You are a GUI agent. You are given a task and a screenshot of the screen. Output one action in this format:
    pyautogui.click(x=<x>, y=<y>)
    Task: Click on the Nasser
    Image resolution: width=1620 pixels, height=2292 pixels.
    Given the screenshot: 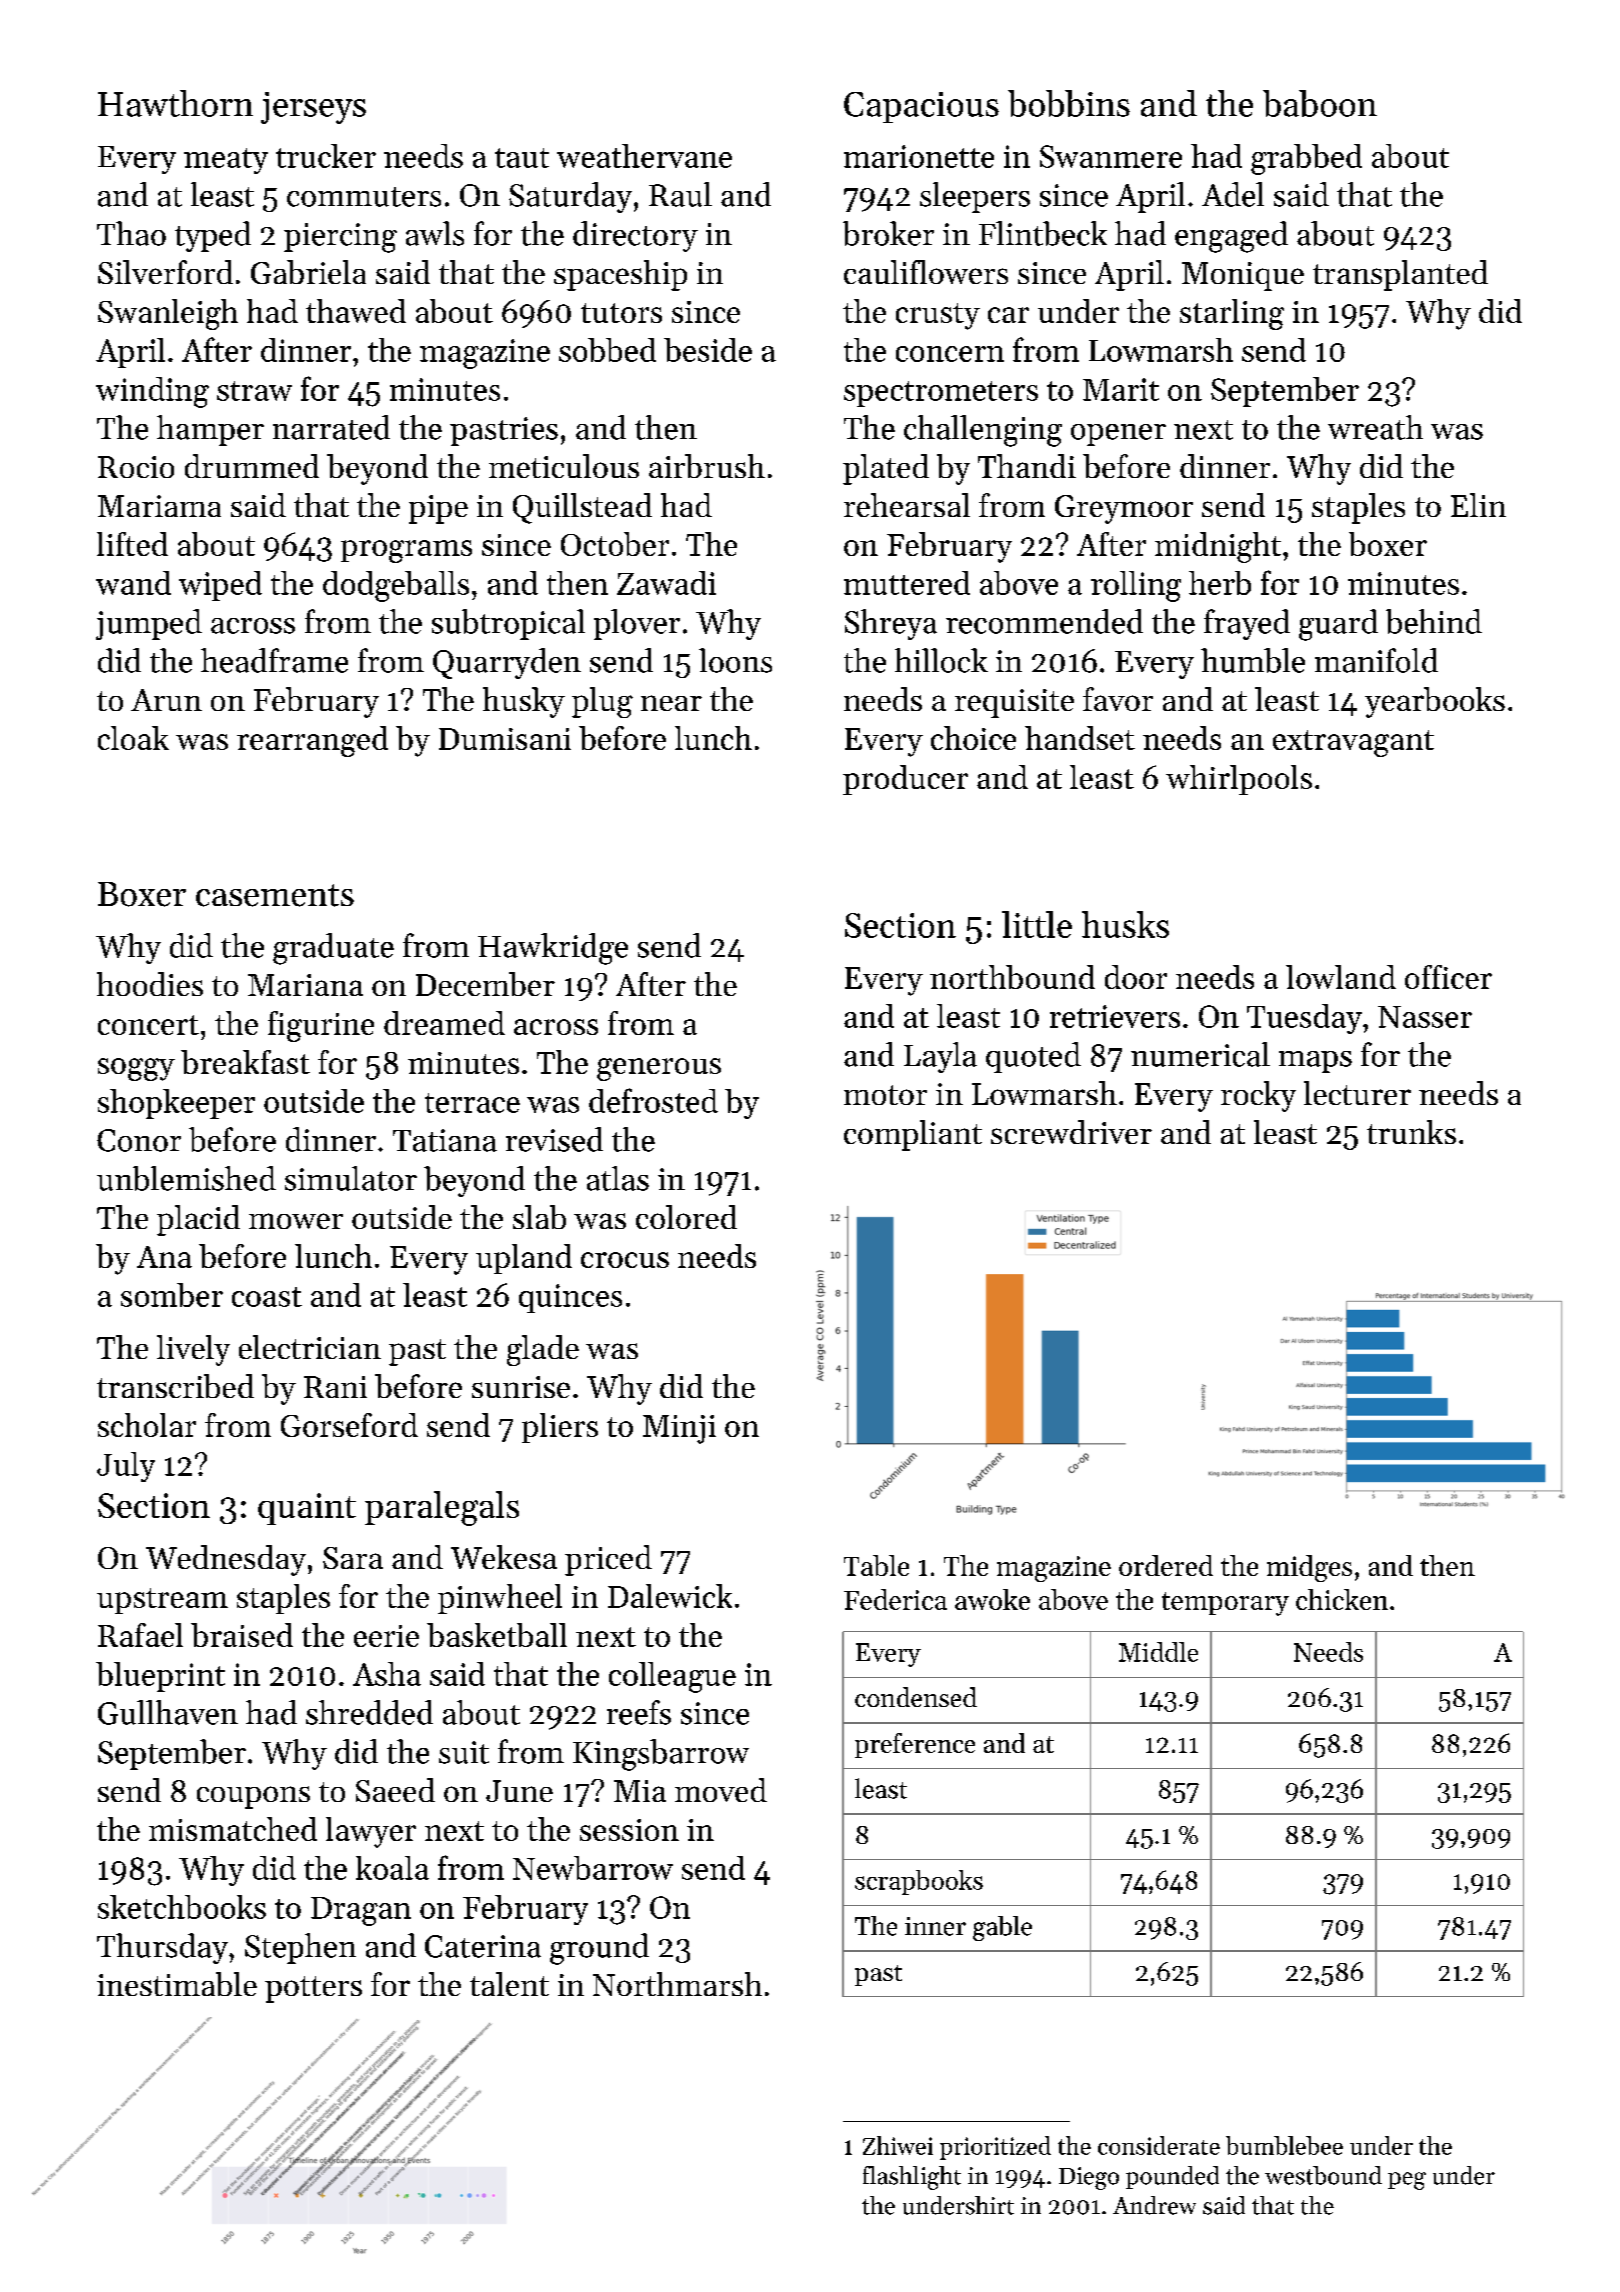 What is the action you would take?
    pyautogui.click(x=1425, y=1017)
